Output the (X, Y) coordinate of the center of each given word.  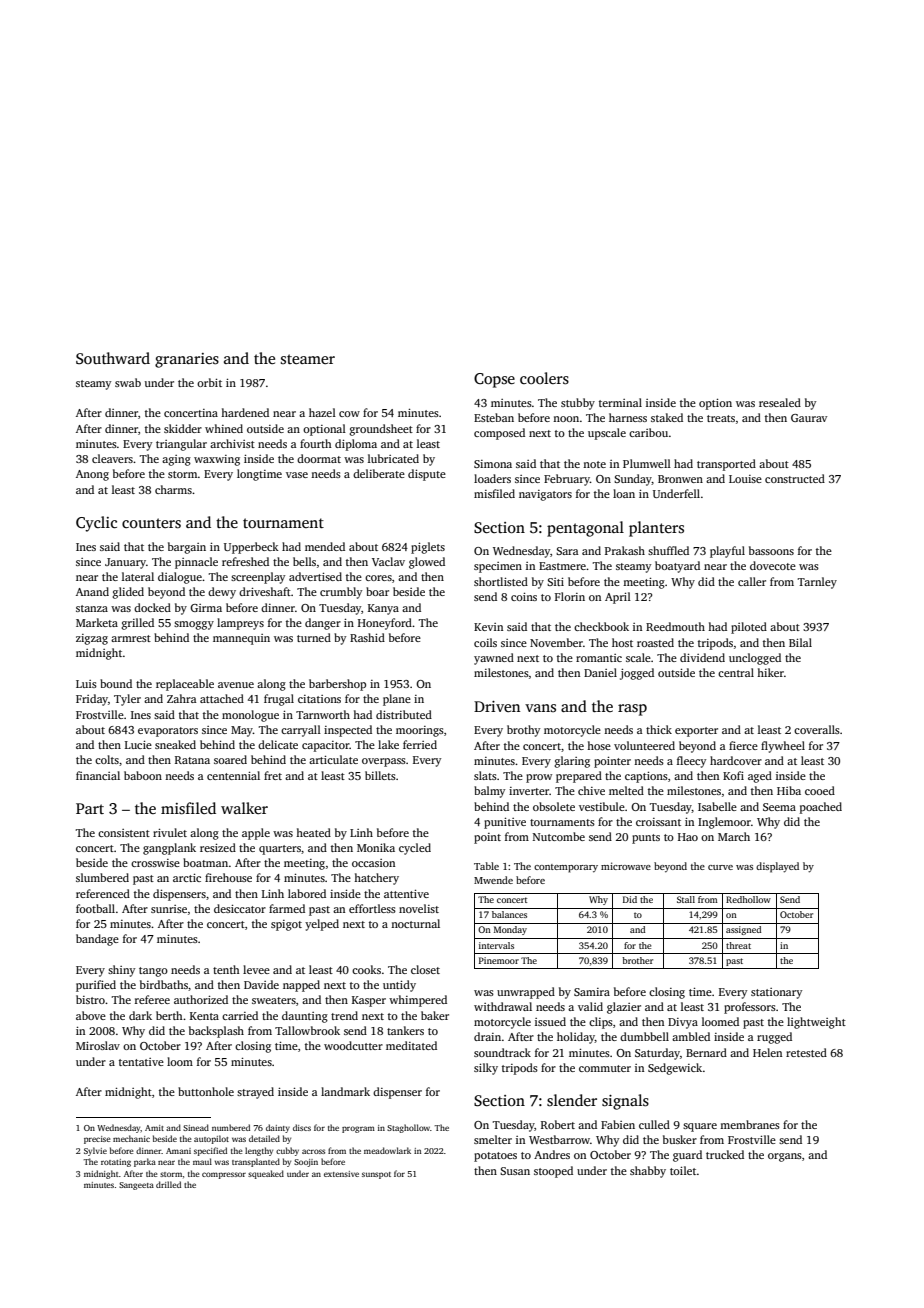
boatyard (677, 567)
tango (153, 972)
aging (176, 460)
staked (667, 417)
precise (97, 1140)
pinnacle (196, 563)
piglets (428, 548)
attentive (406, 893)
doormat (319, 458)
